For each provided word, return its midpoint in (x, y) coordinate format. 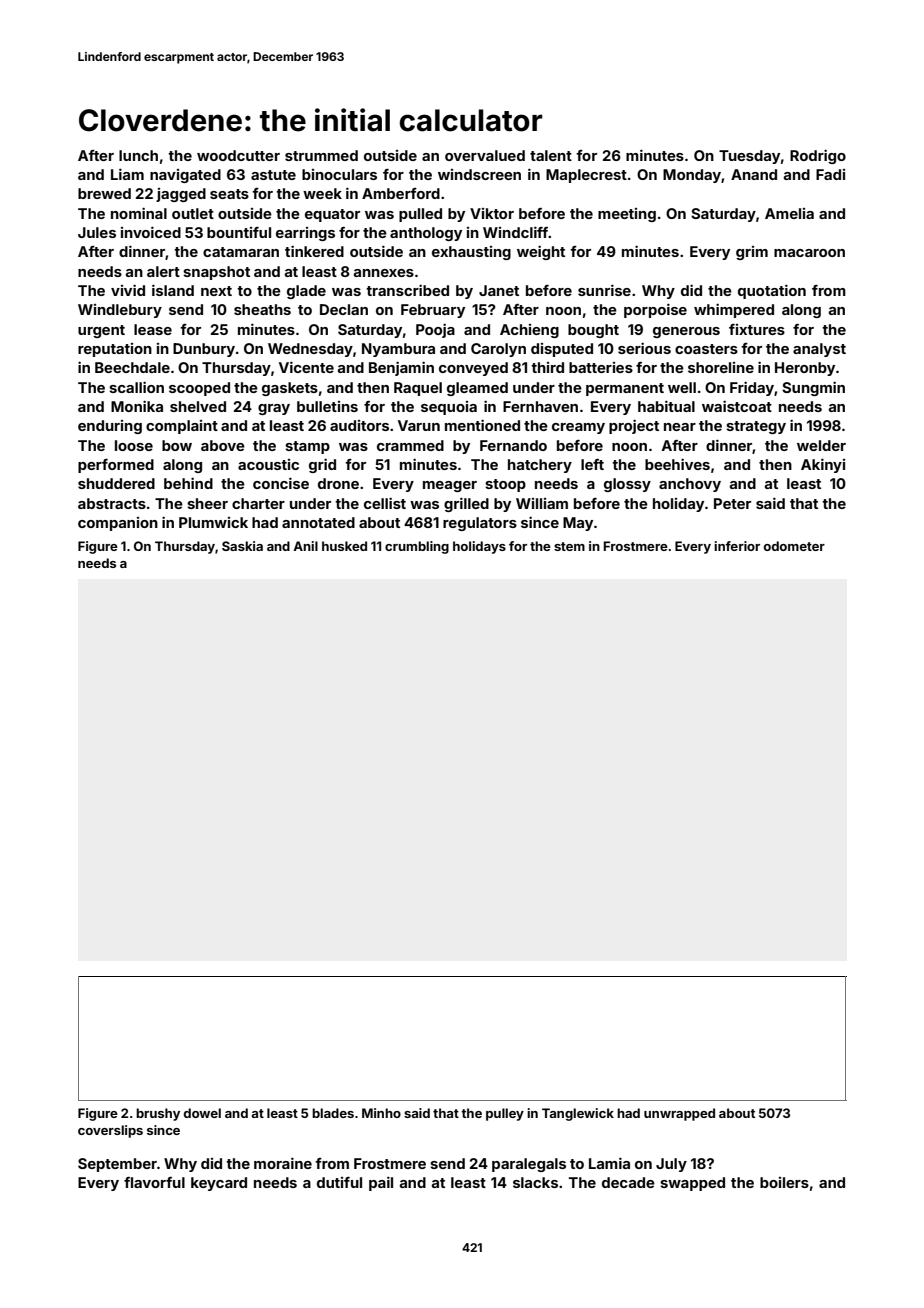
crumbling (417, 547)
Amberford (401, 193)
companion (118, 524)
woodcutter (238, 155)
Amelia (789, 213)
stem (569, 546)
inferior (737, 546)
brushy (158, 1114)
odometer (794, 546)
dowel (202, 1113)
